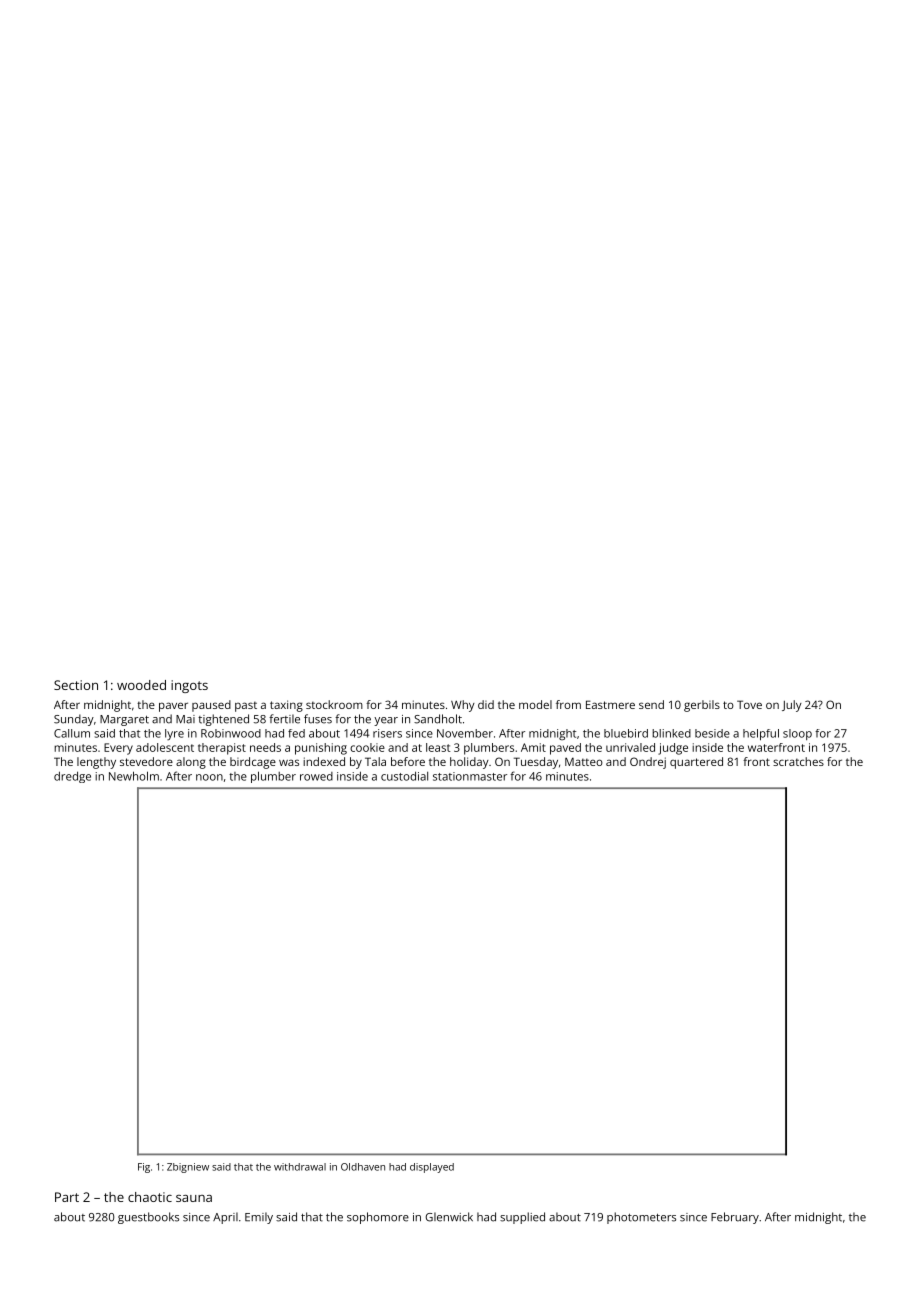 The width and height of the screenshot is (924, 1314). I want to click on scratches, so click(798, 761).
